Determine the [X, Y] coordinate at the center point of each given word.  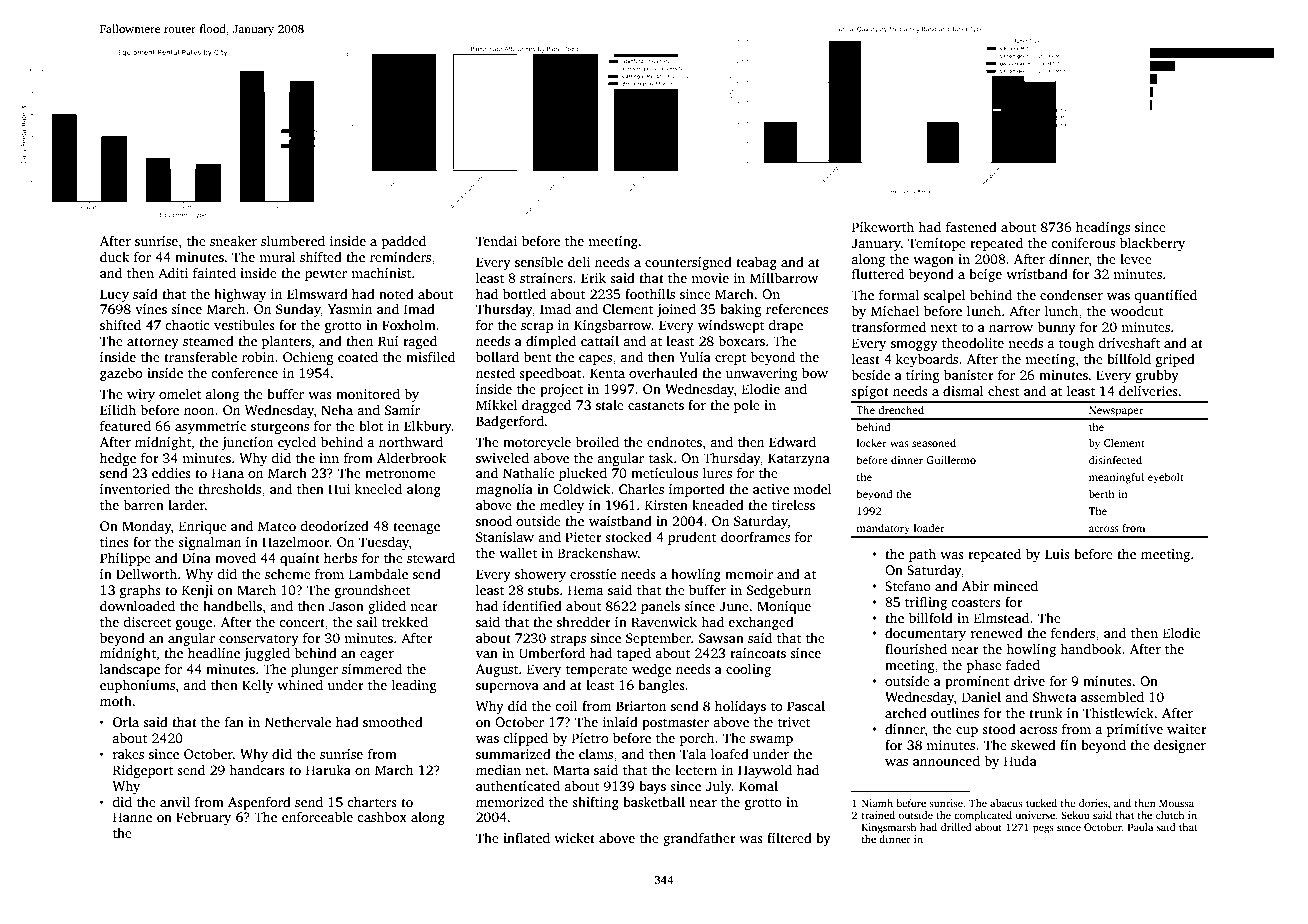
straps [568, 640]
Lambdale [378, 573]
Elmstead [1001, 617]
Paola [1140, 827]
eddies [171, 472]
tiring [923, 376]
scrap [537, 328]
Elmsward [317, 293]
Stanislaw [505, 536]
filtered [789, 837]
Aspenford [259, 803]
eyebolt [1166, 478]
